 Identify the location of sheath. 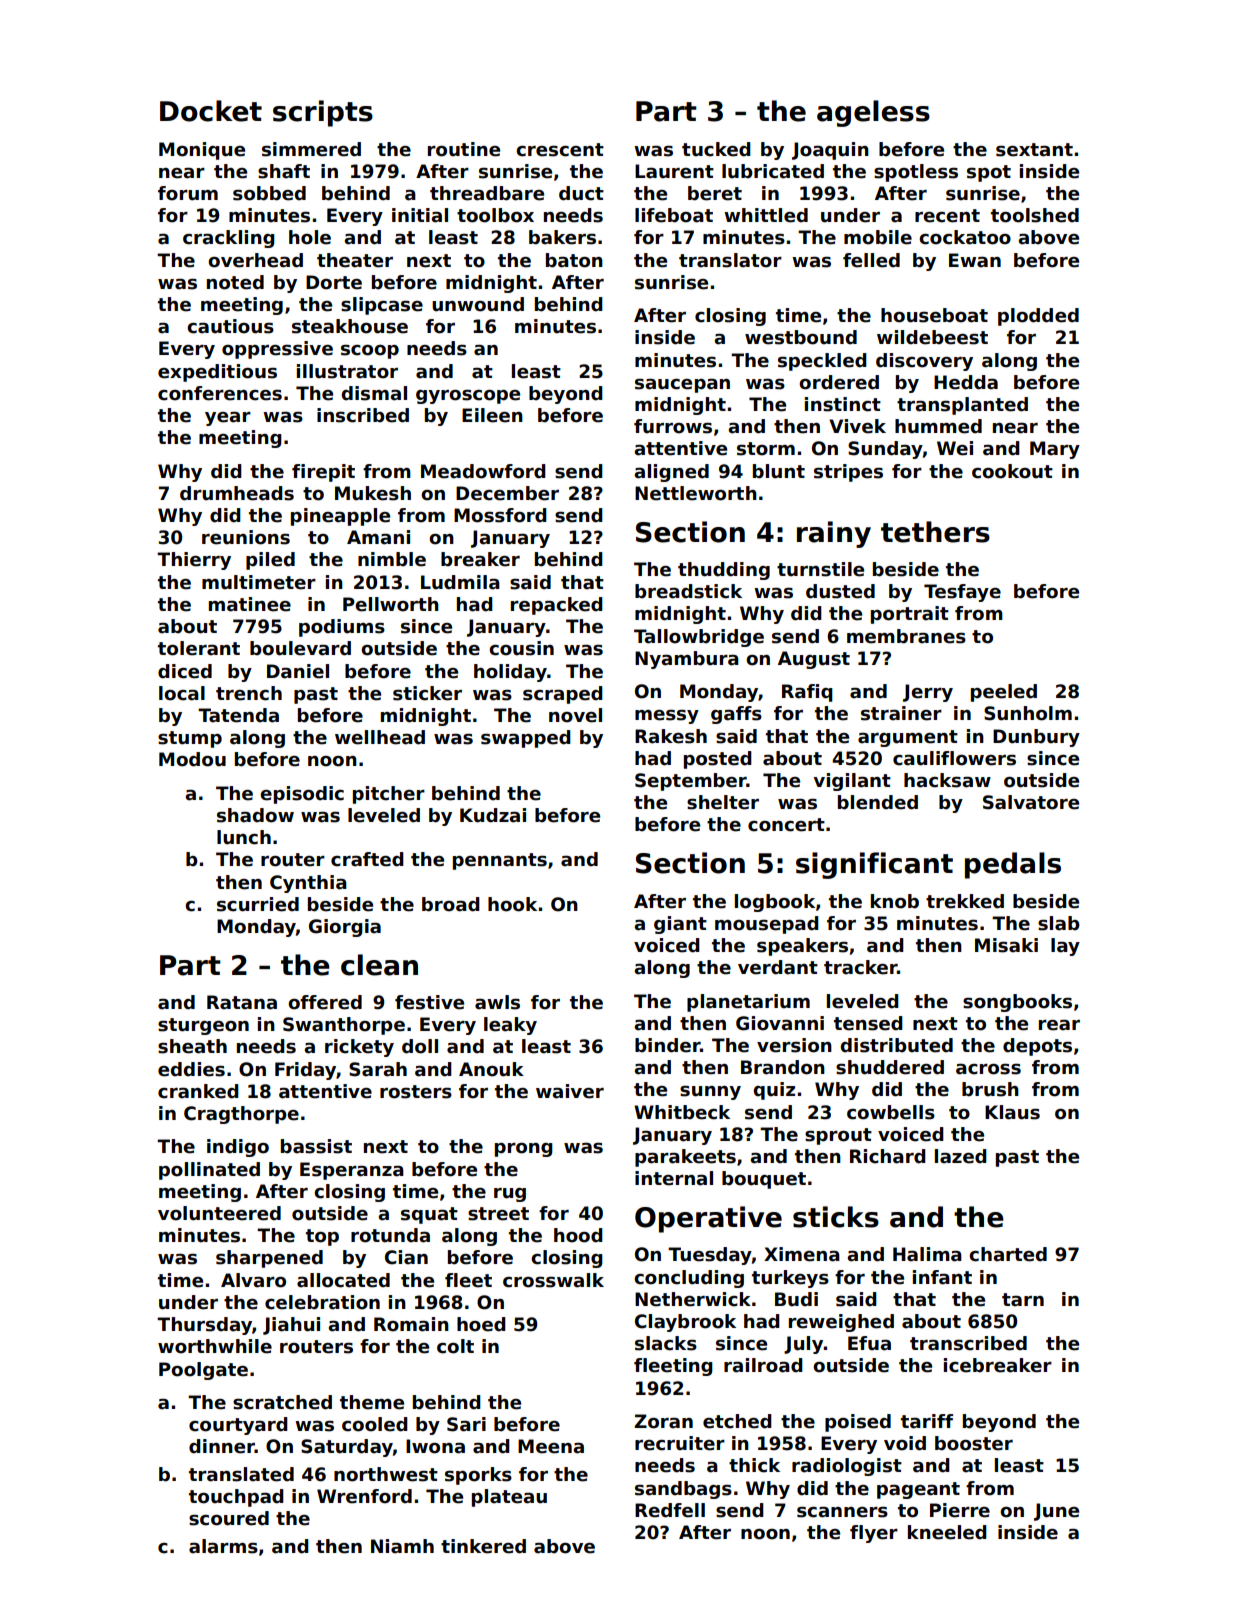
(192, 1046).
